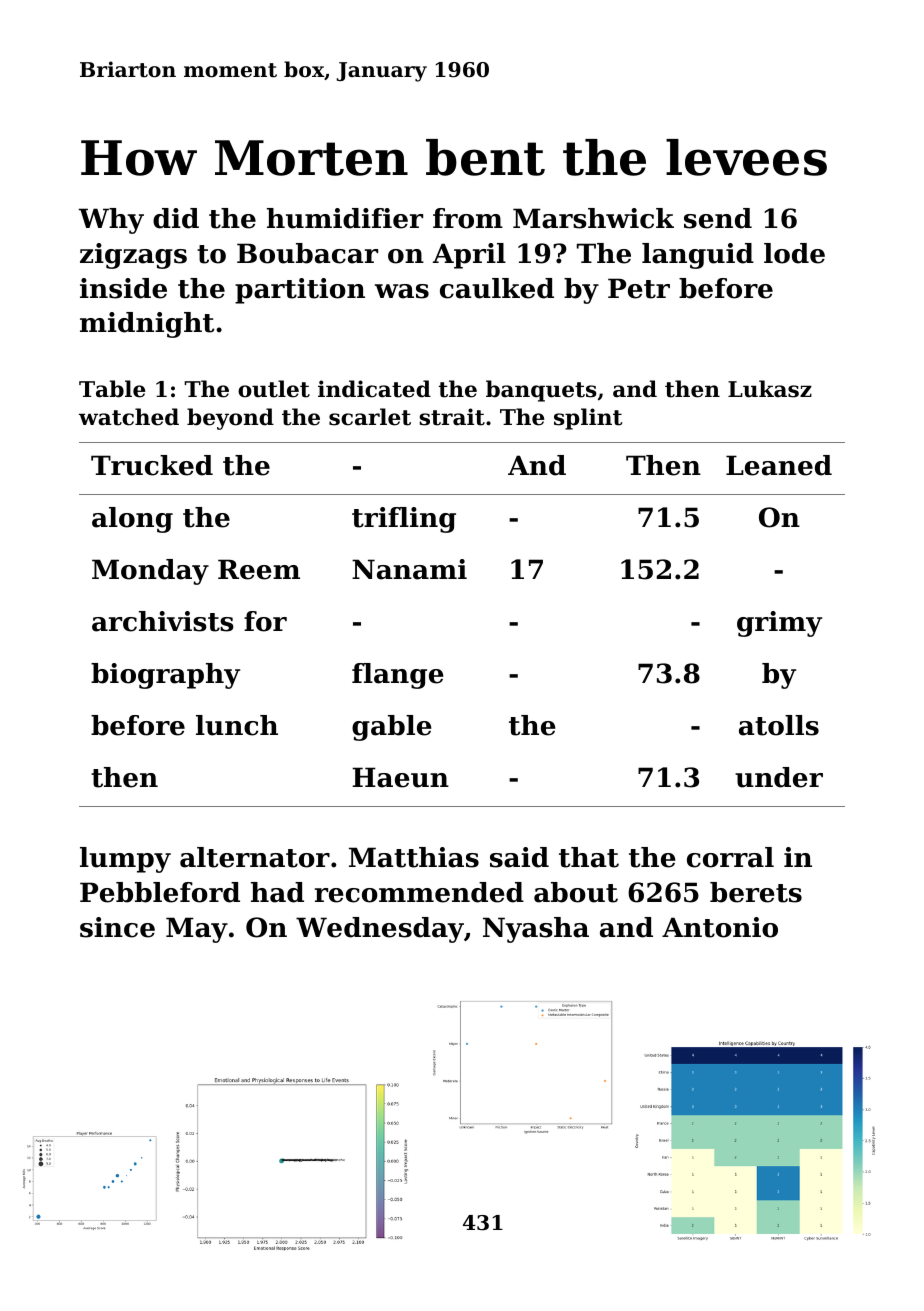 This screenshot has width=924, height=1311. Describe the element at coordinates (519, 857) in the screenshot. I see `said` at that location.
